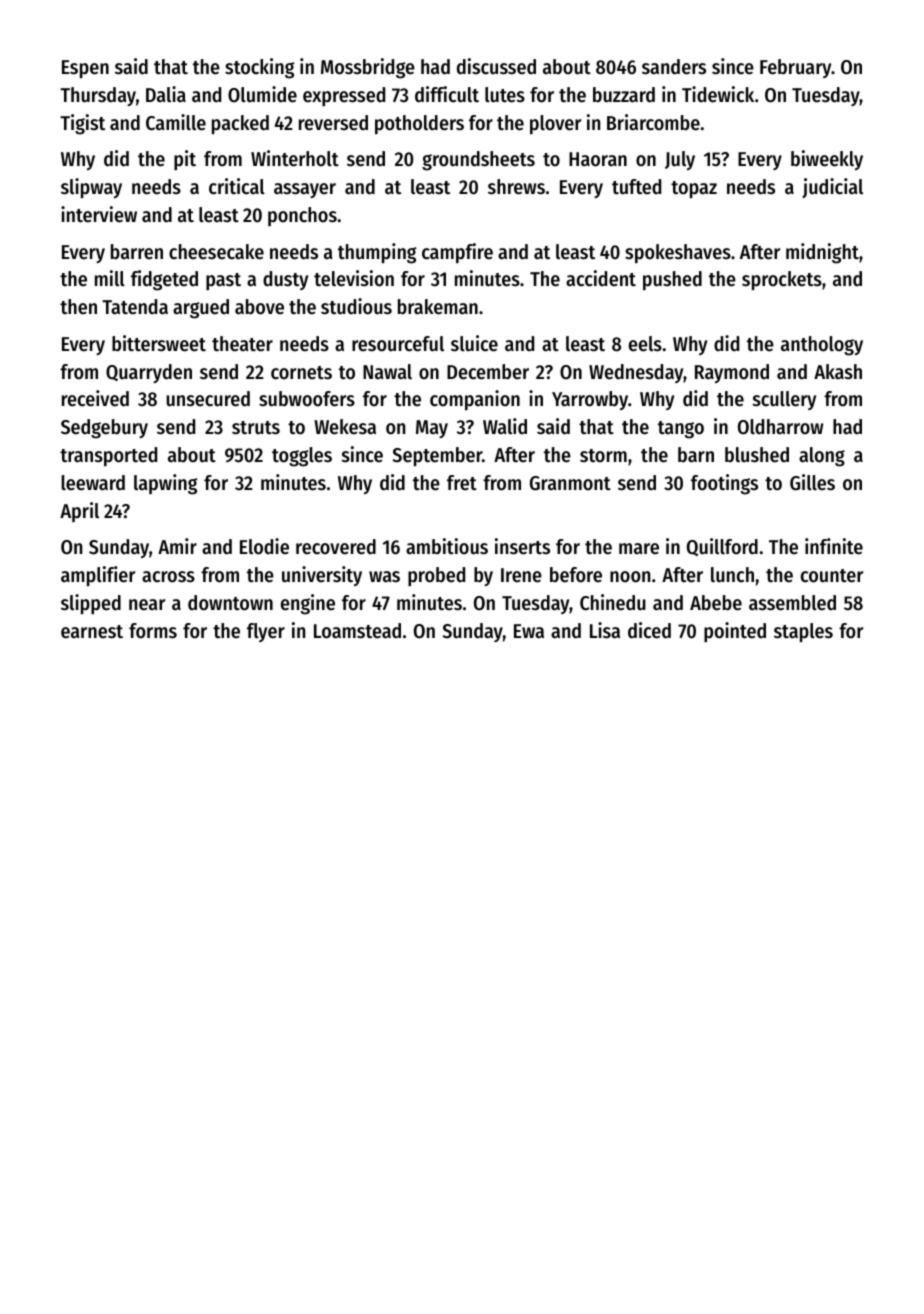 The height and width of the screenshot is (1314, 924). I want to click on biweekly, so click(827, 160).
